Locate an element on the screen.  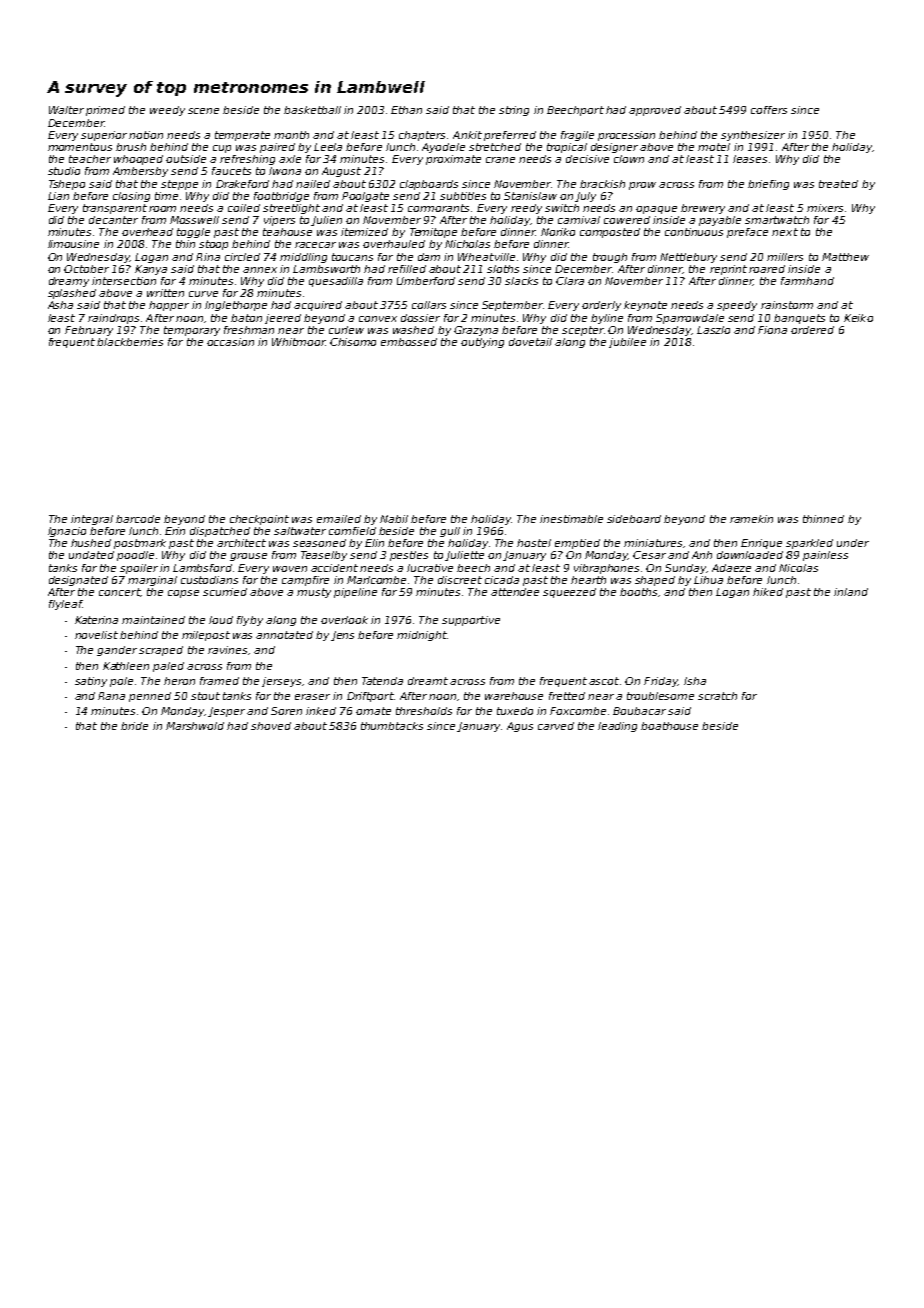
coffers is located at coordinates (769, 110).
